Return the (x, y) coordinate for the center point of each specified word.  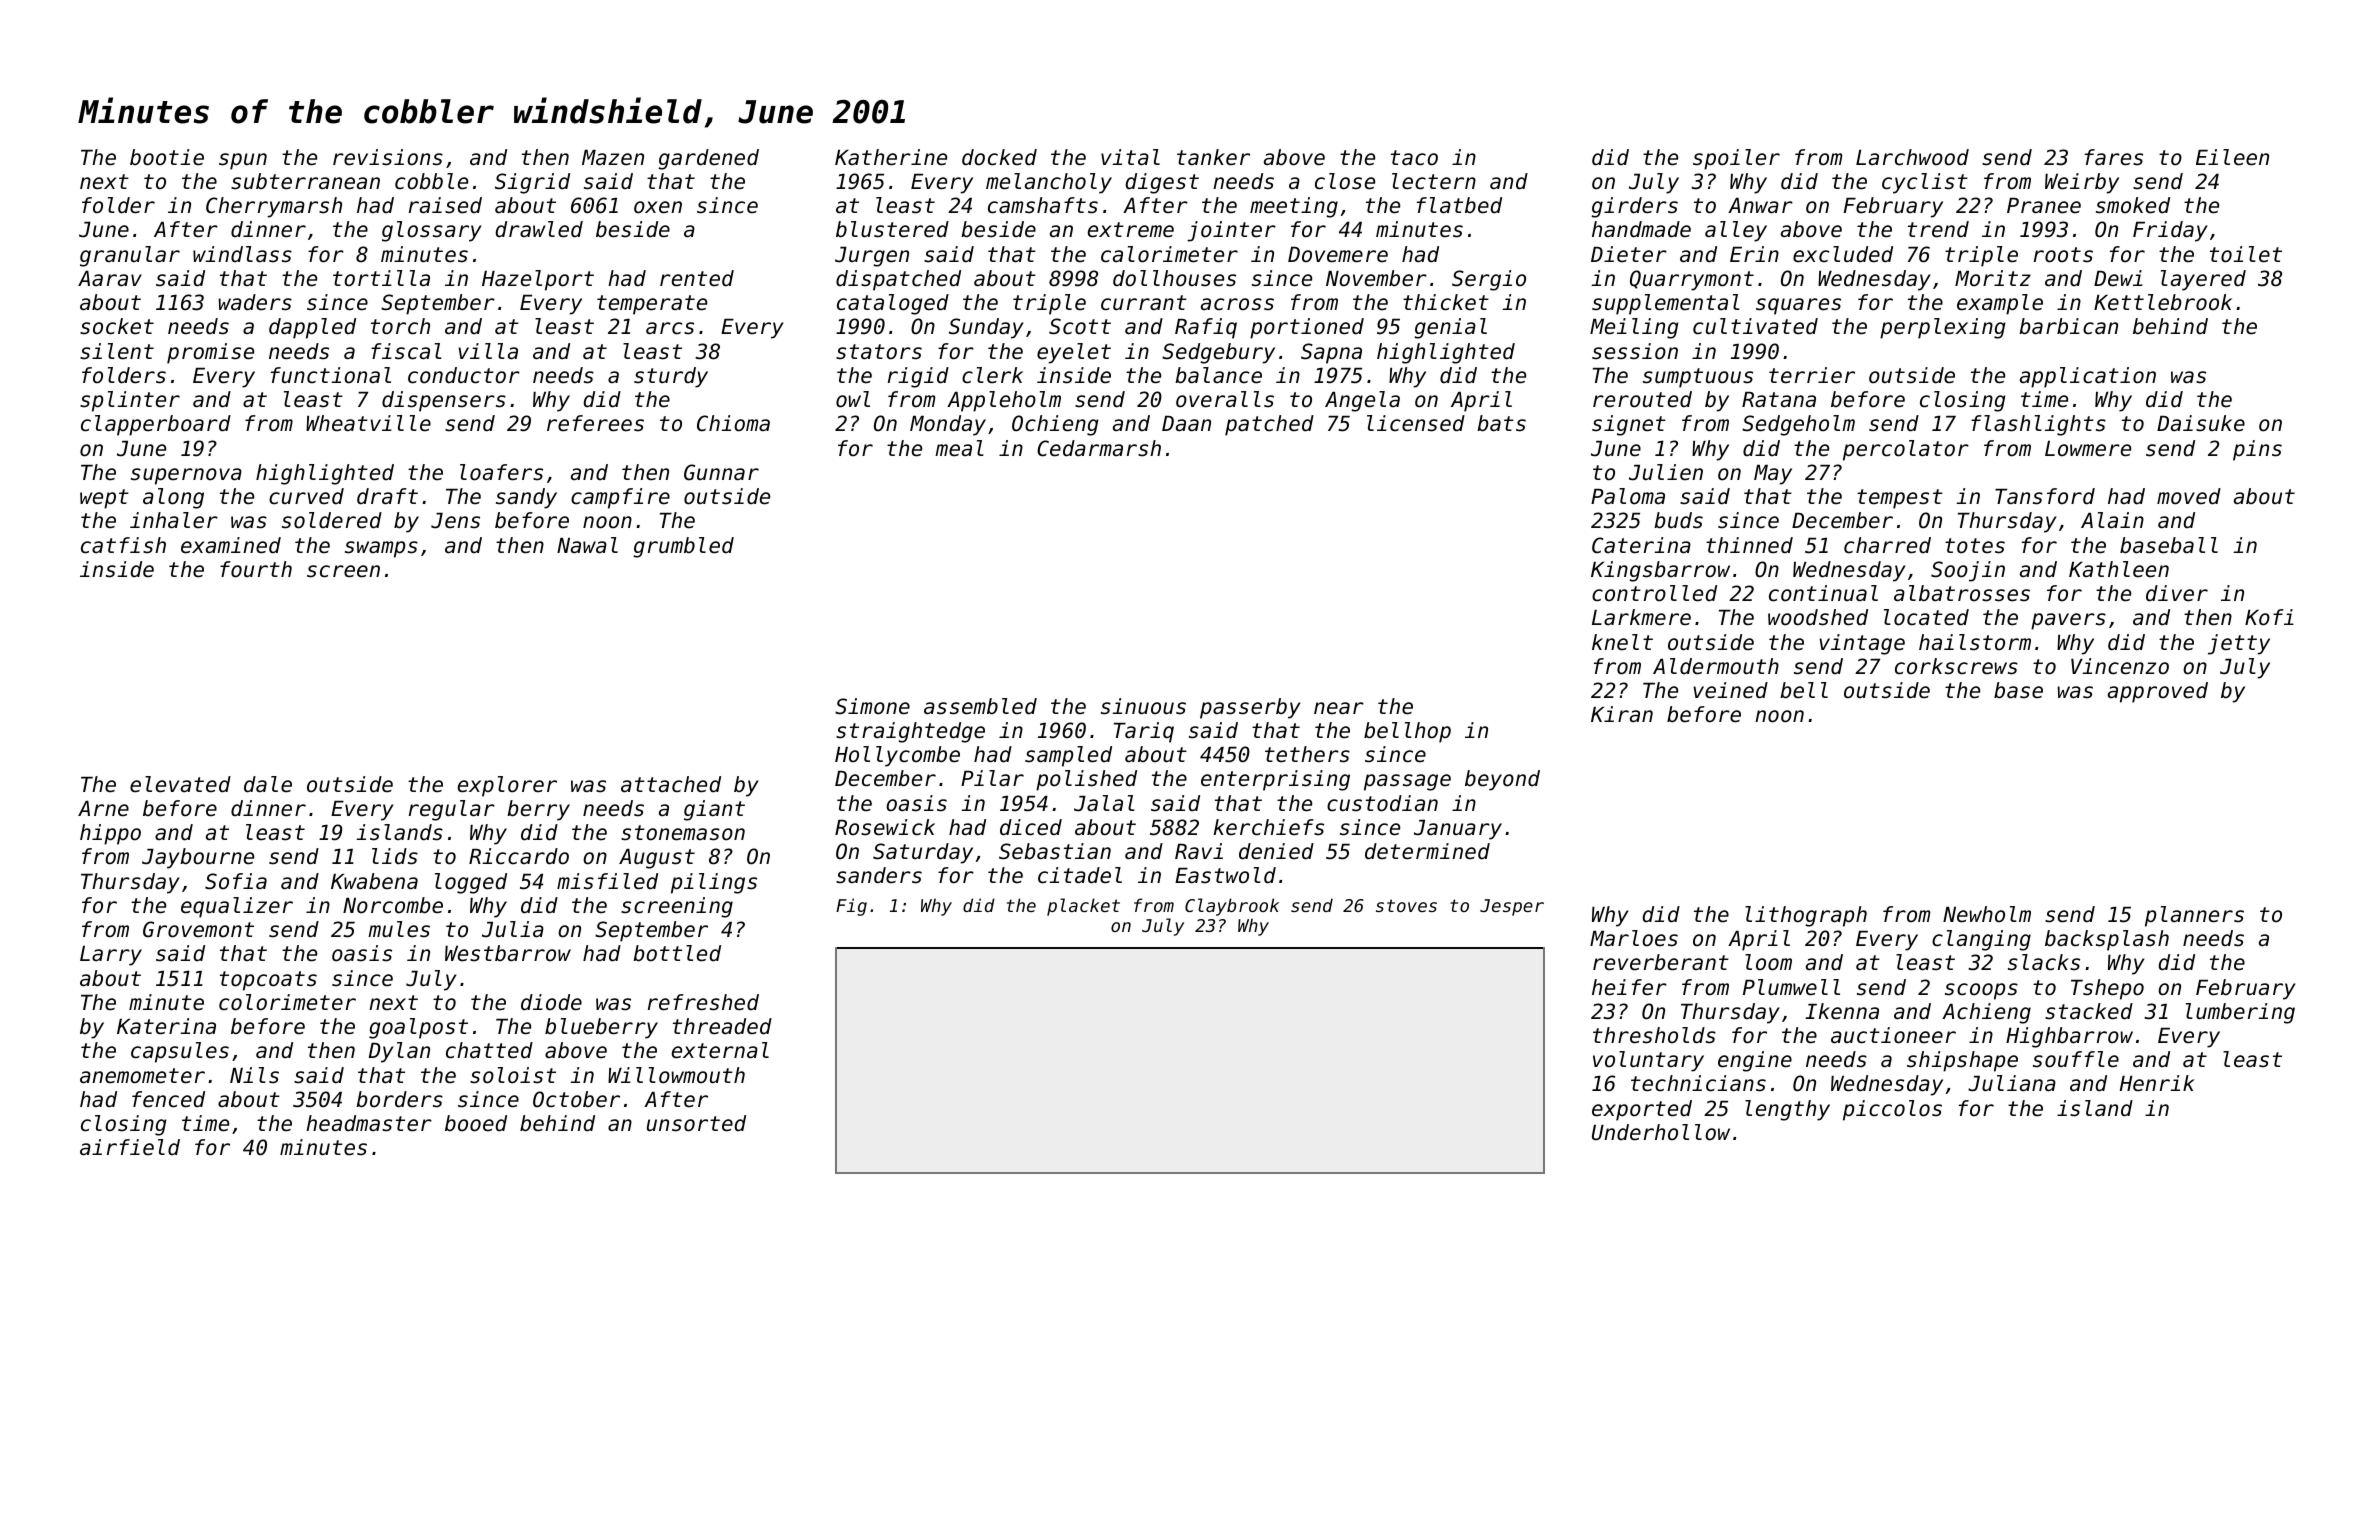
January (1458, 830)
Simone (872, 706)
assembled (980, 706)
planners (2194, 916)
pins (2257, 450)
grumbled (683, 547)
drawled (539, 229)
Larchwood (1912, 157)
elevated (180, 784)
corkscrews (1956, 666)
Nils (254, 1075)
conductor (464, 375)
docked (999, 157)
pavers (2068, 621)
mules (399, 929)
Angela (1362, 401)
